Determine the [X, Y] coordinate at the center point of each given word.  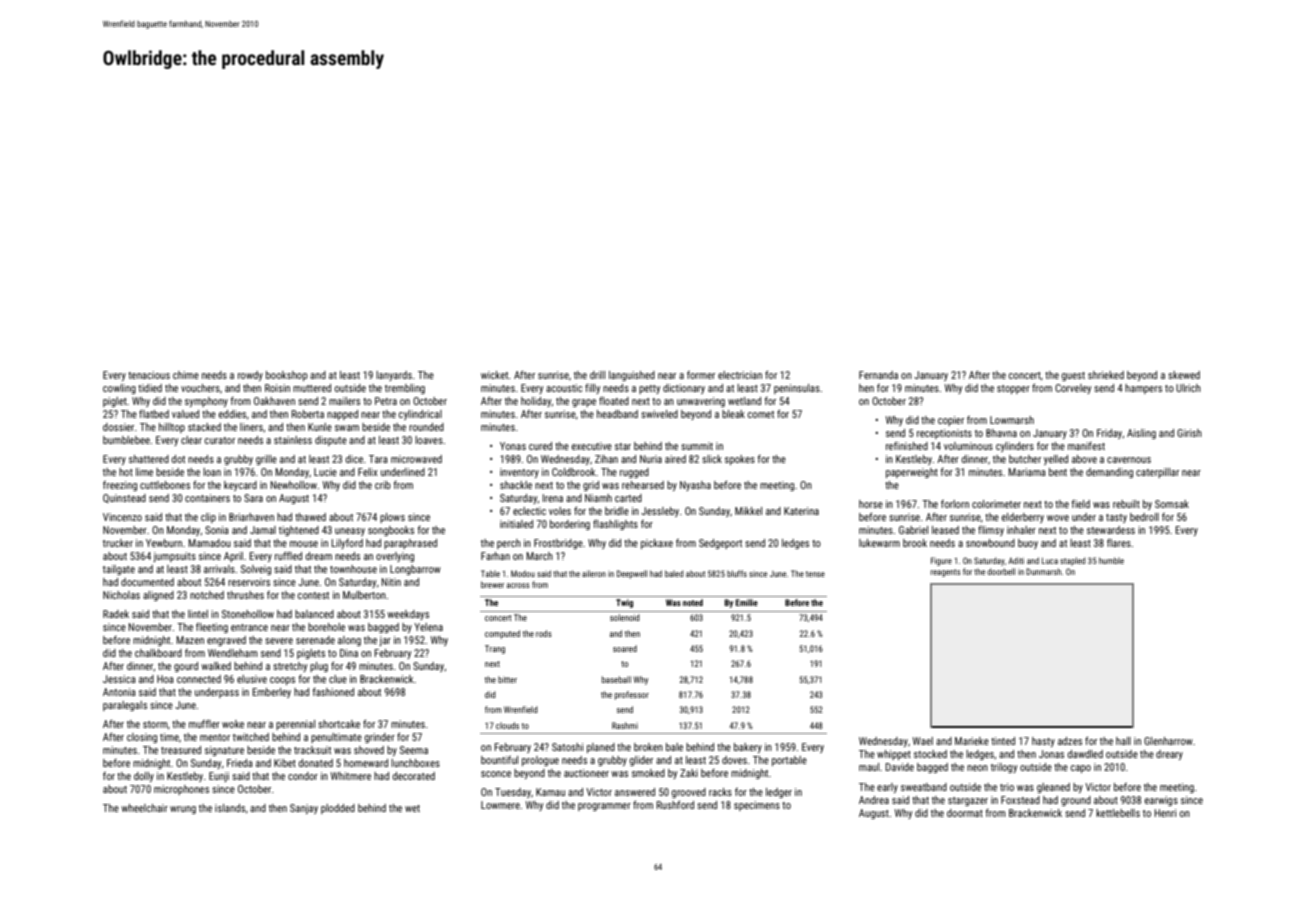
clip [208, 518]
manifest [1086, 446]
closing [142, 738]
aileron [594, 573]
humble [1111, 560]
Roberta [307, 414]
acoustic [564, 388]
